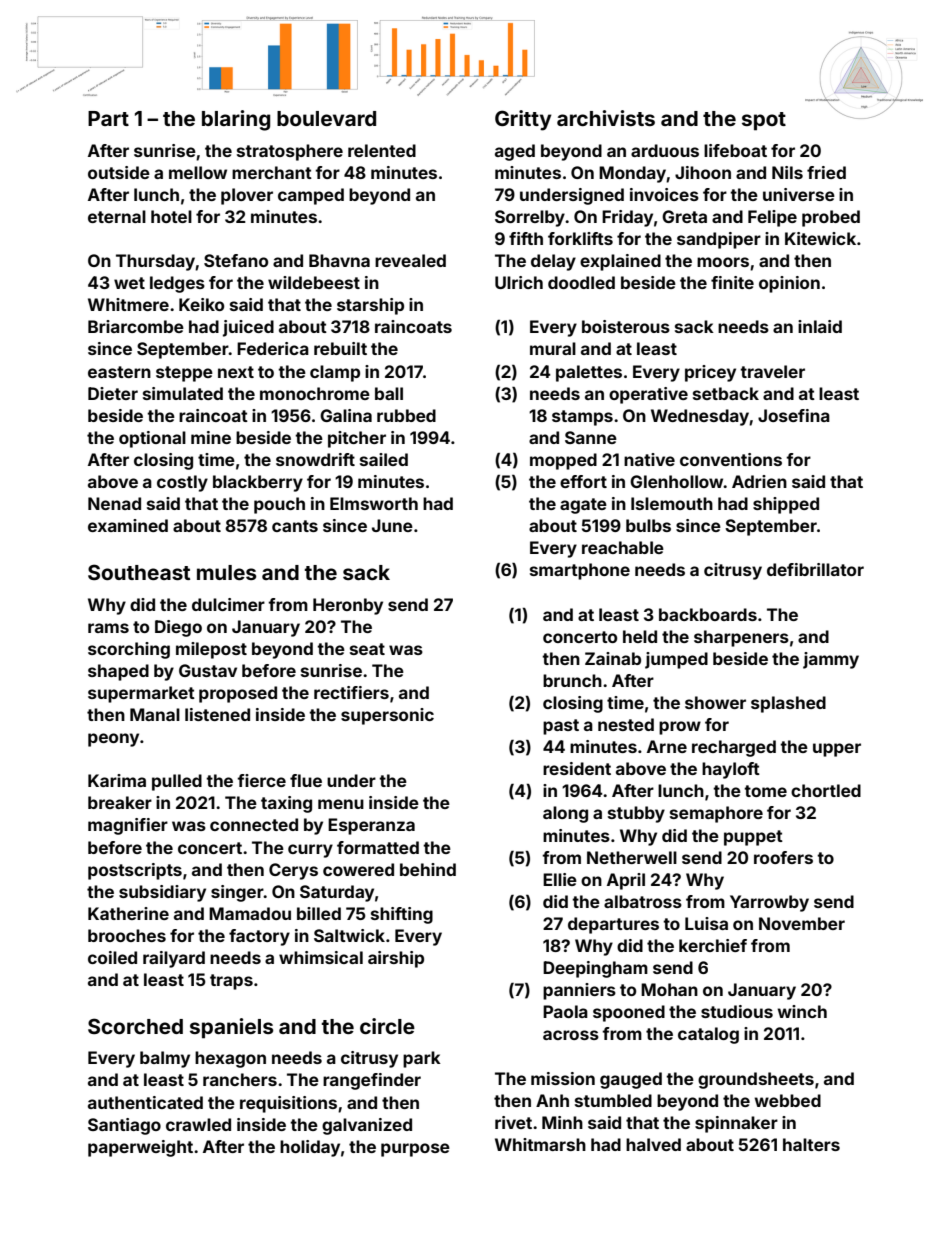 The width and height of the screenshot is (952, 1233). Describe the element at coordinates (247, 196) in the screenshot. I see `plover` at that location.
